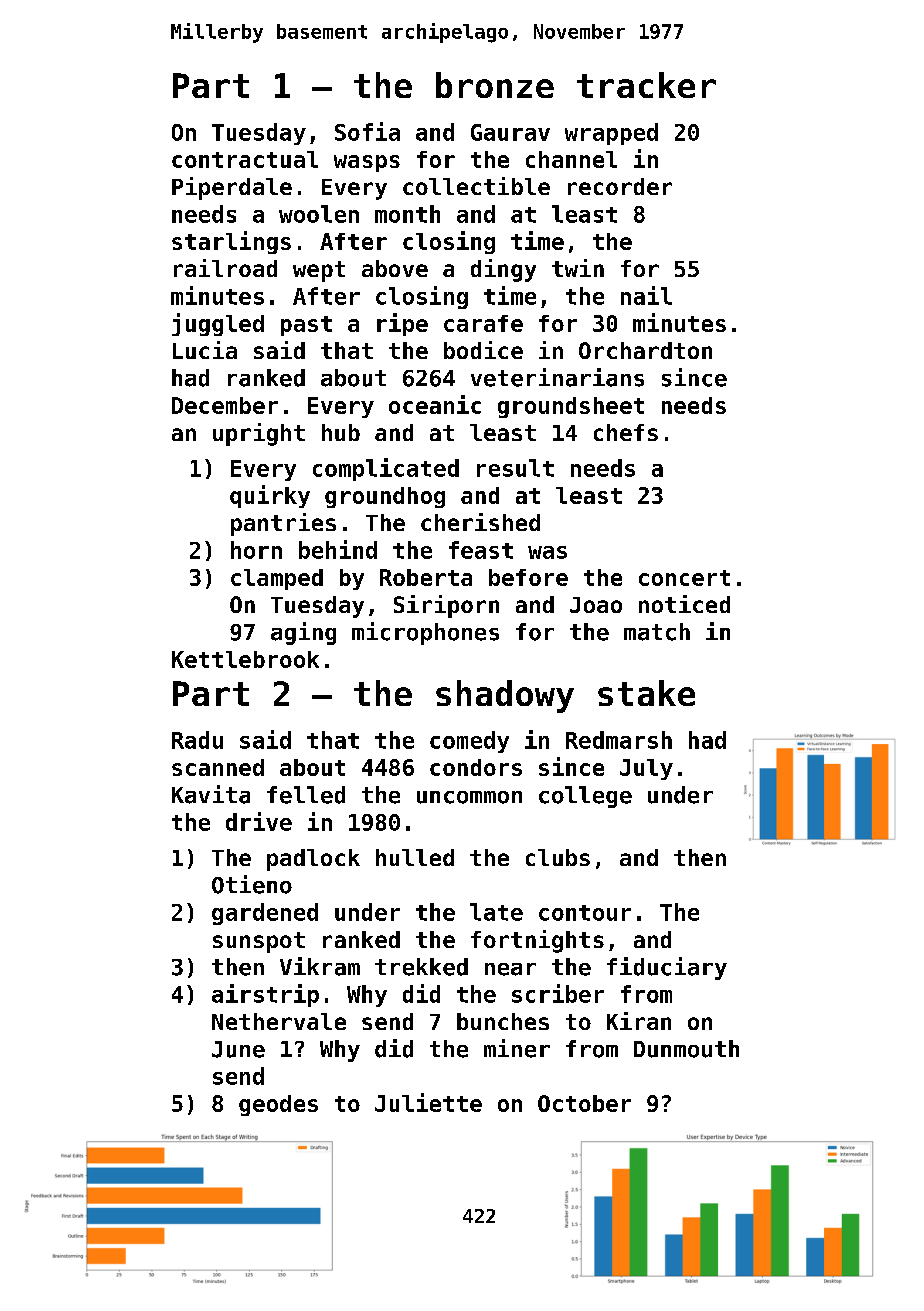 The image size is (924, 1311). Describe the element at coordinates (428, 1102) in the document. I see `Juliette` at that location.
